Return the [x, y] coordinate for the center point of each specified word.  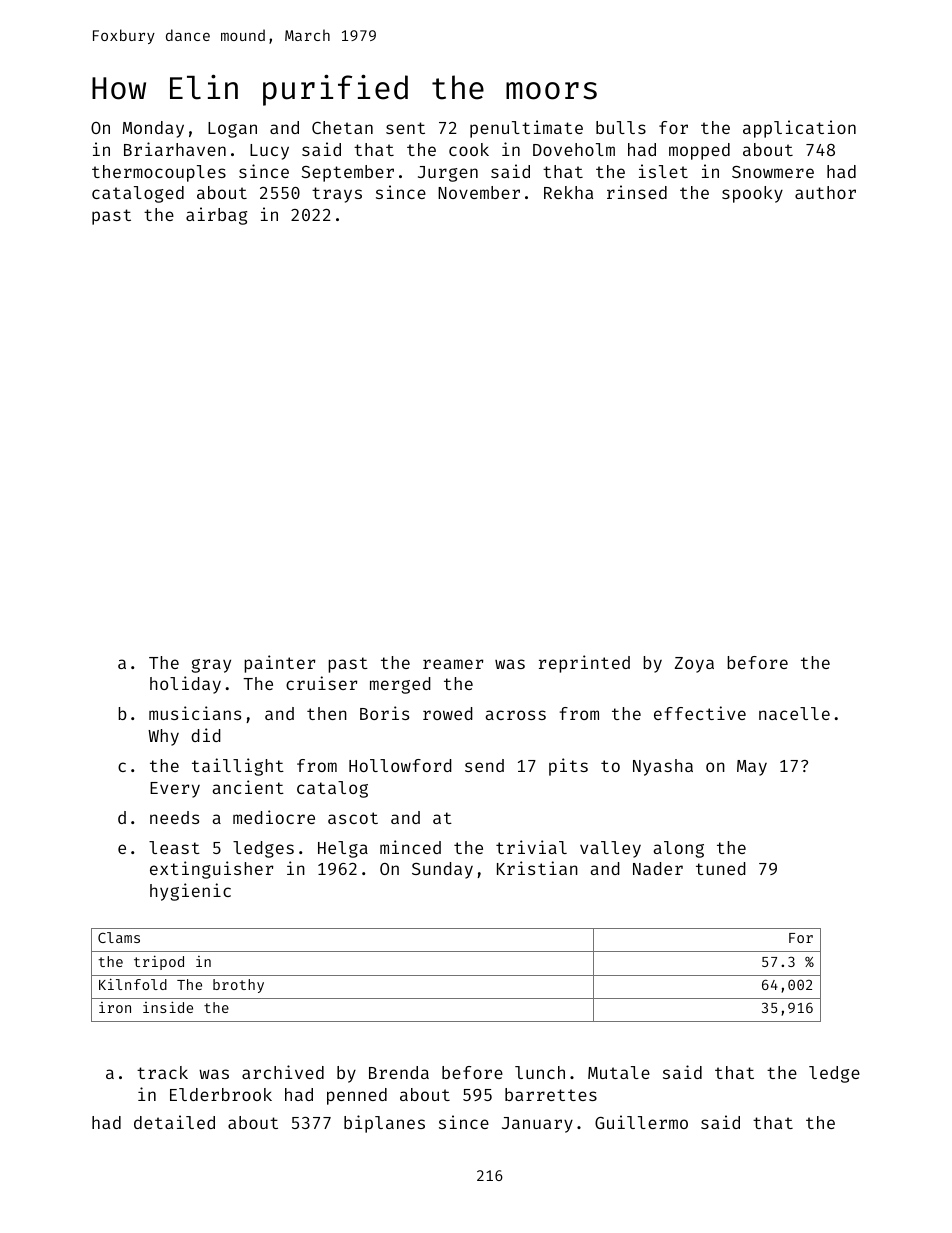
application [799, 129]
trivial [531, 847]
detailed [174, 1122]
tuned [721, 868]
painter [279, 664]
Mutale [619, 1072]
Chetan [342, 127]
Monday [153, 129]
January [537, 1125]
